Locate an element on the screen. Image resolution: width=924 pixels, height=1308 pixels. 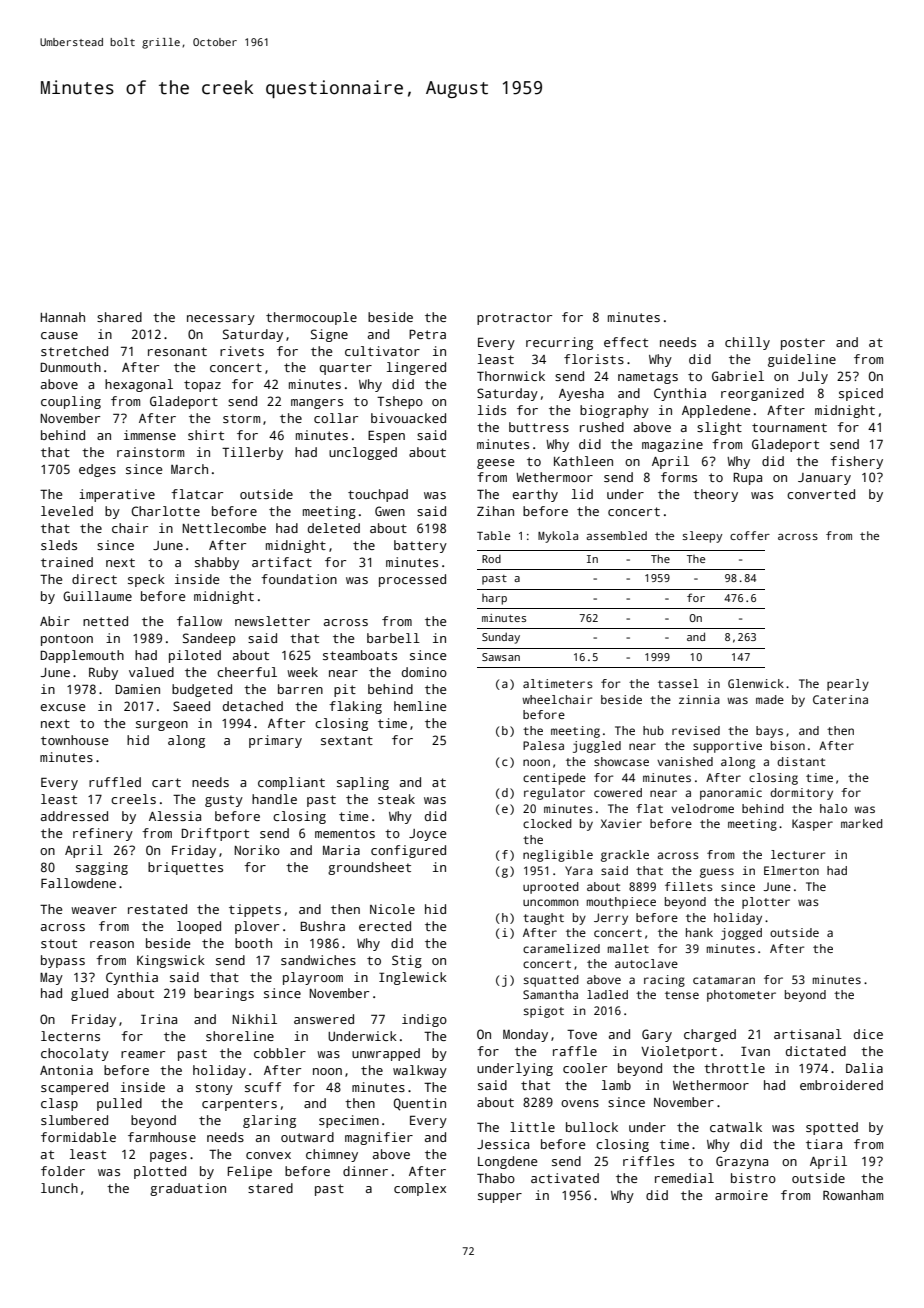
catamaran is located at coordinates (724, 980).
